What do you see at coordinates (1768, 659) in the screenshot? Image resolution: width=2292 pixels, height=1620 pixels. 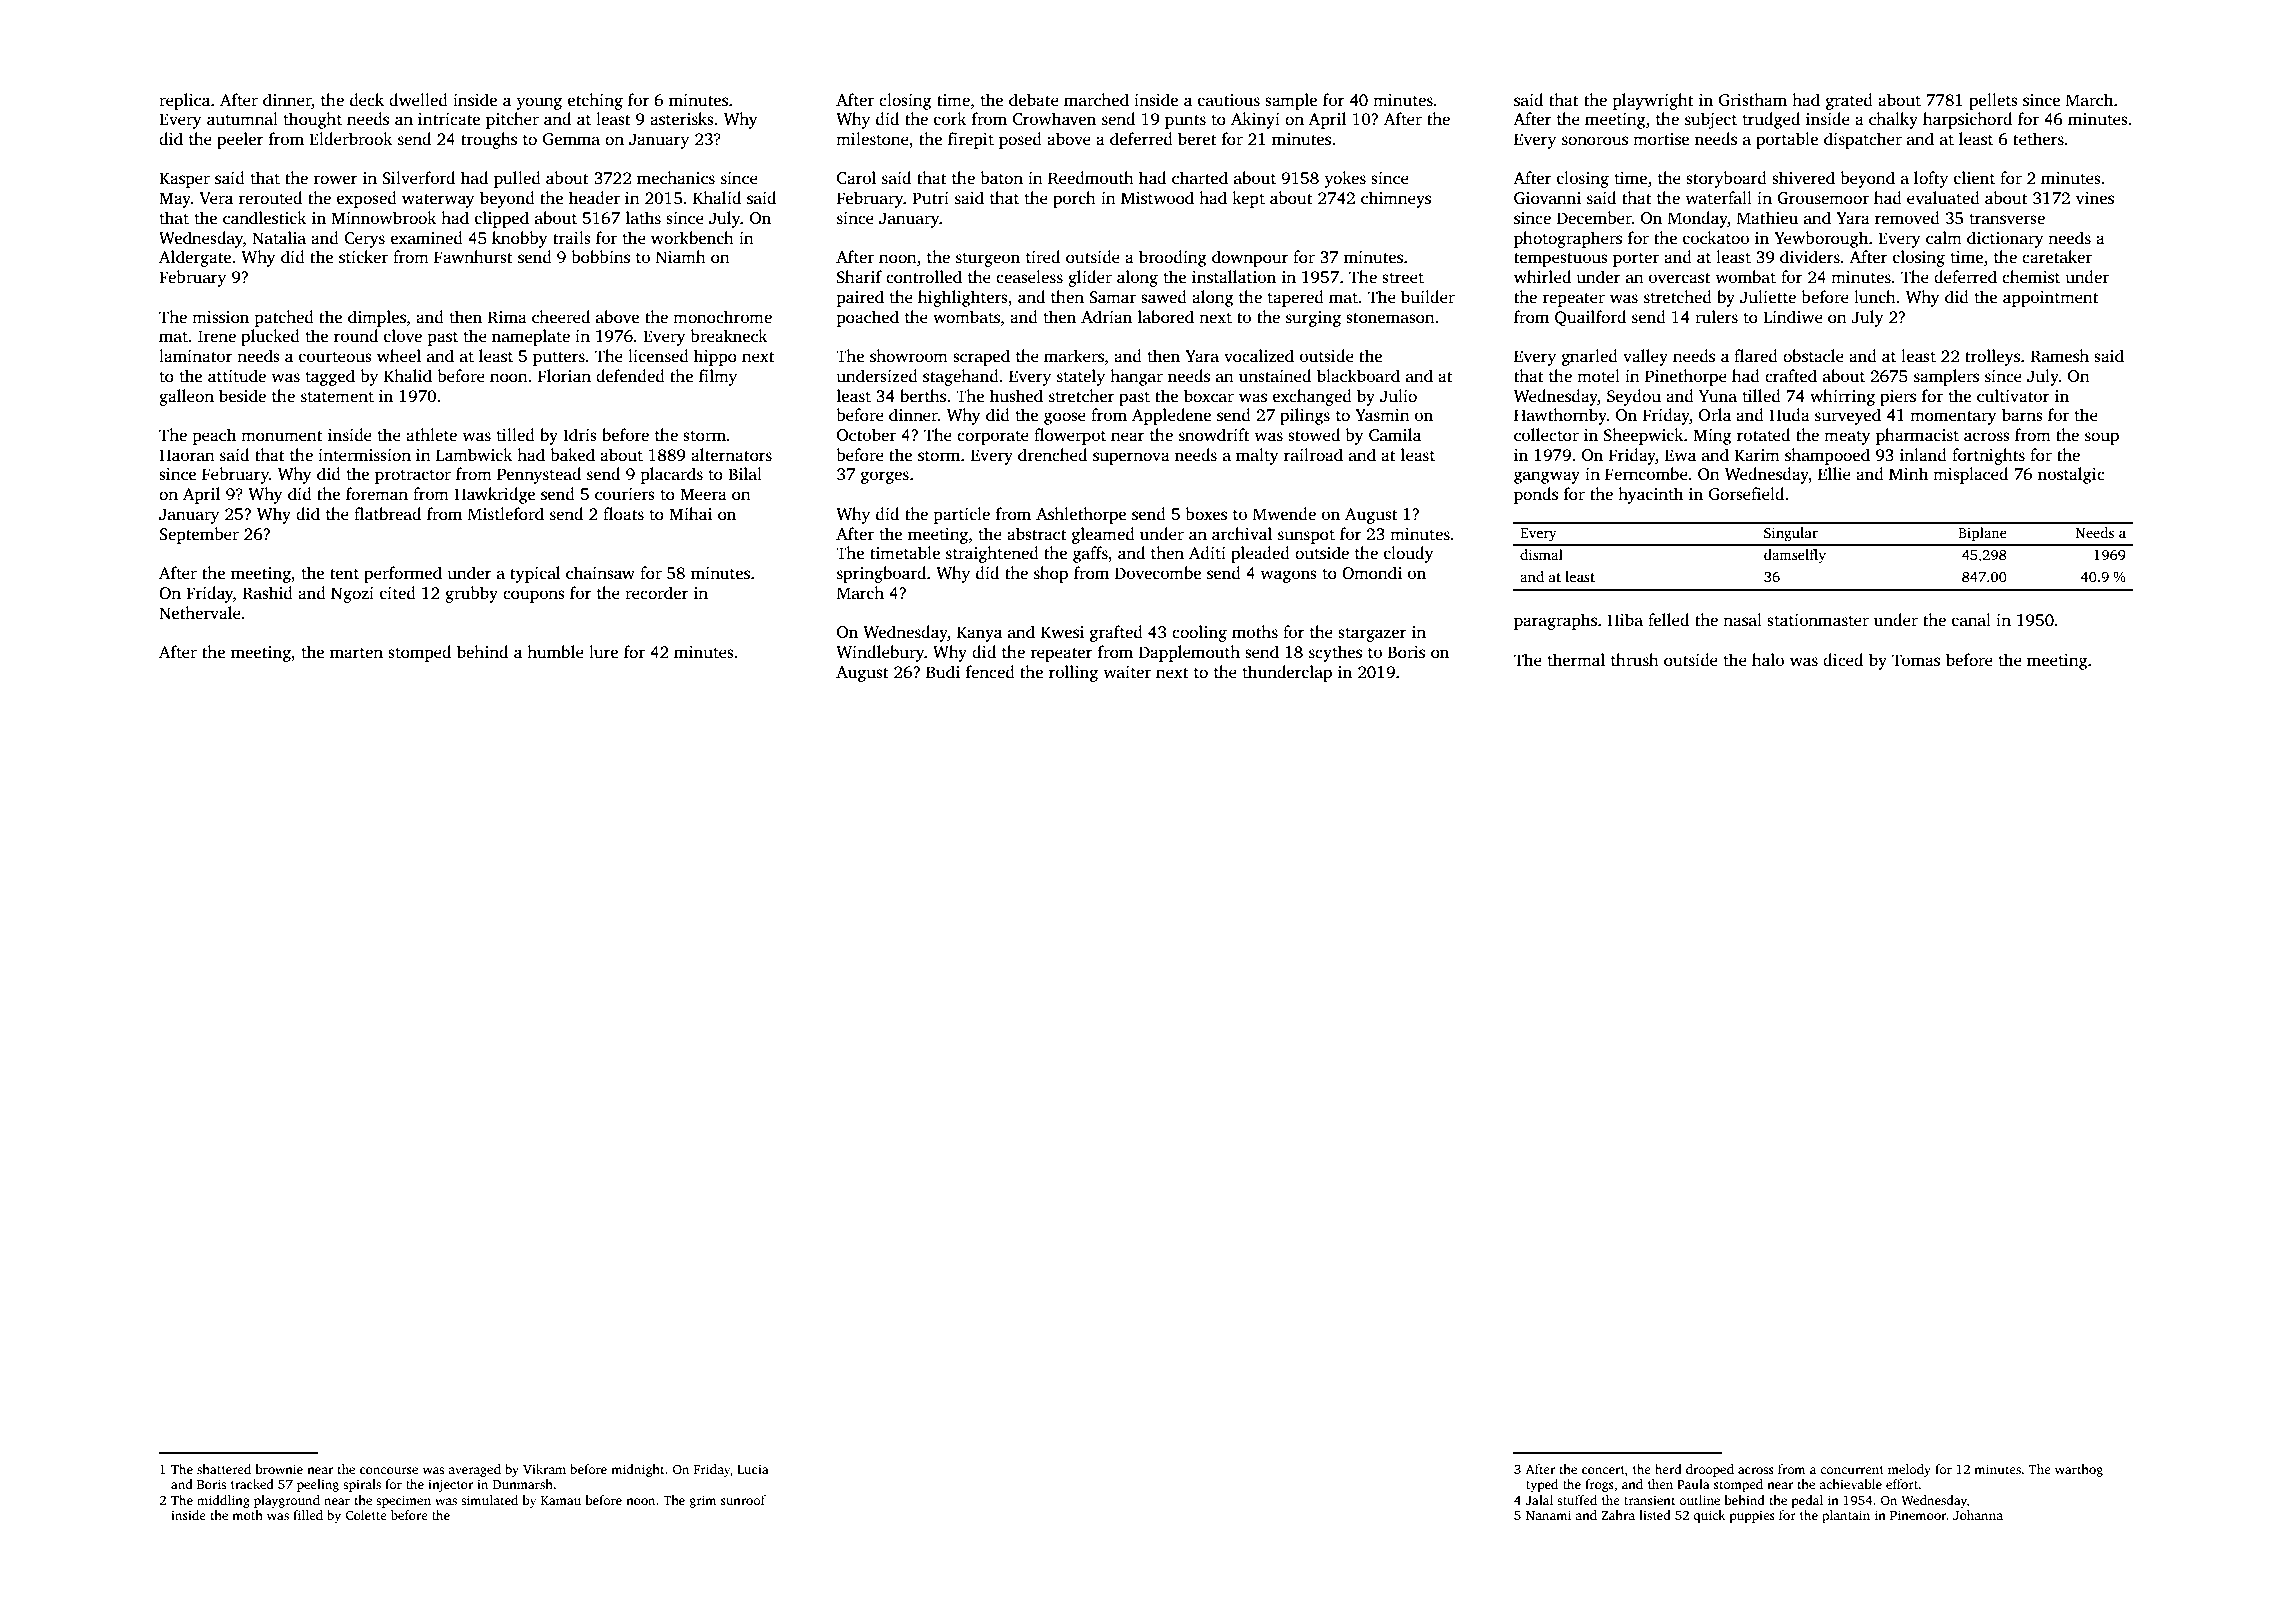 I see `halo` at bounding box center [1768, 659].
